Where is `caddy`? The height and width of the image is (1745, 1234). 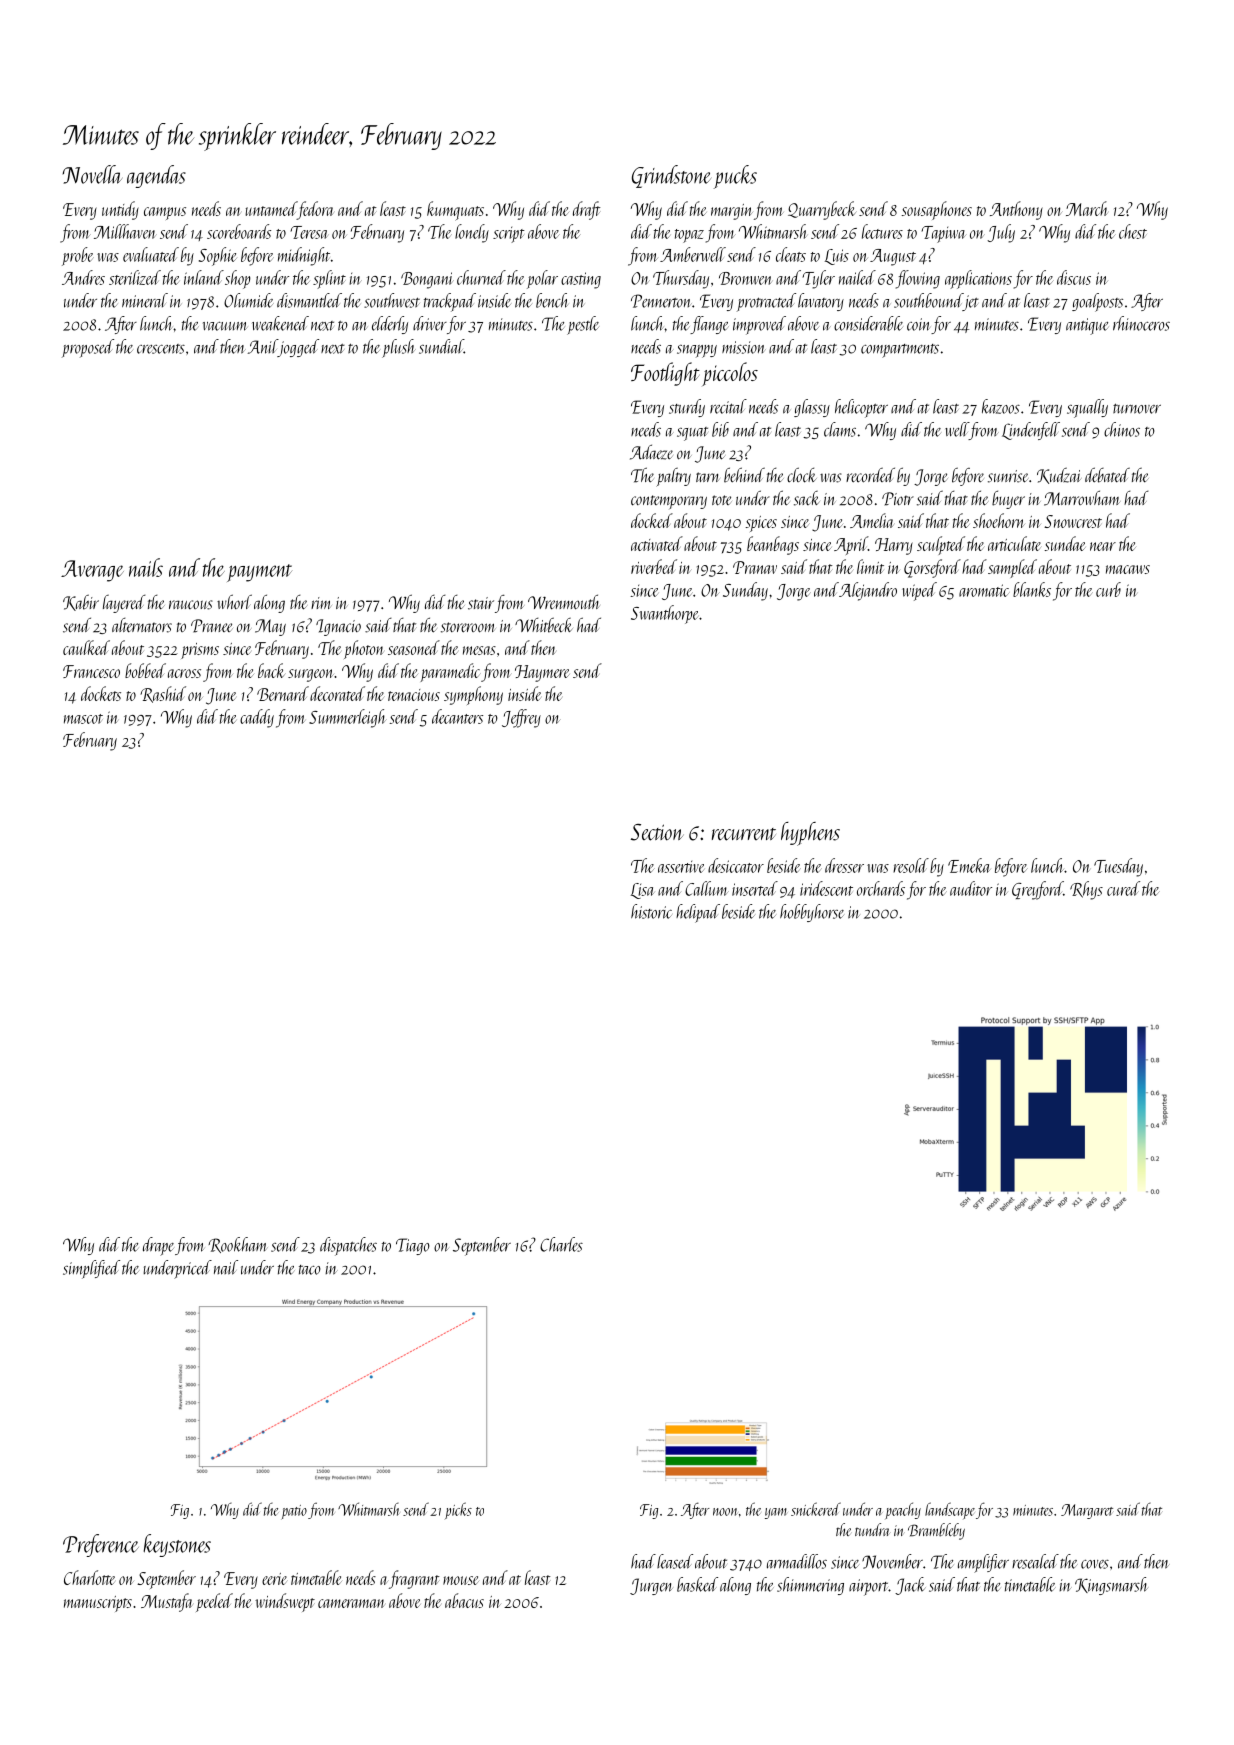 caddy is located at coordinates (257, 718).
